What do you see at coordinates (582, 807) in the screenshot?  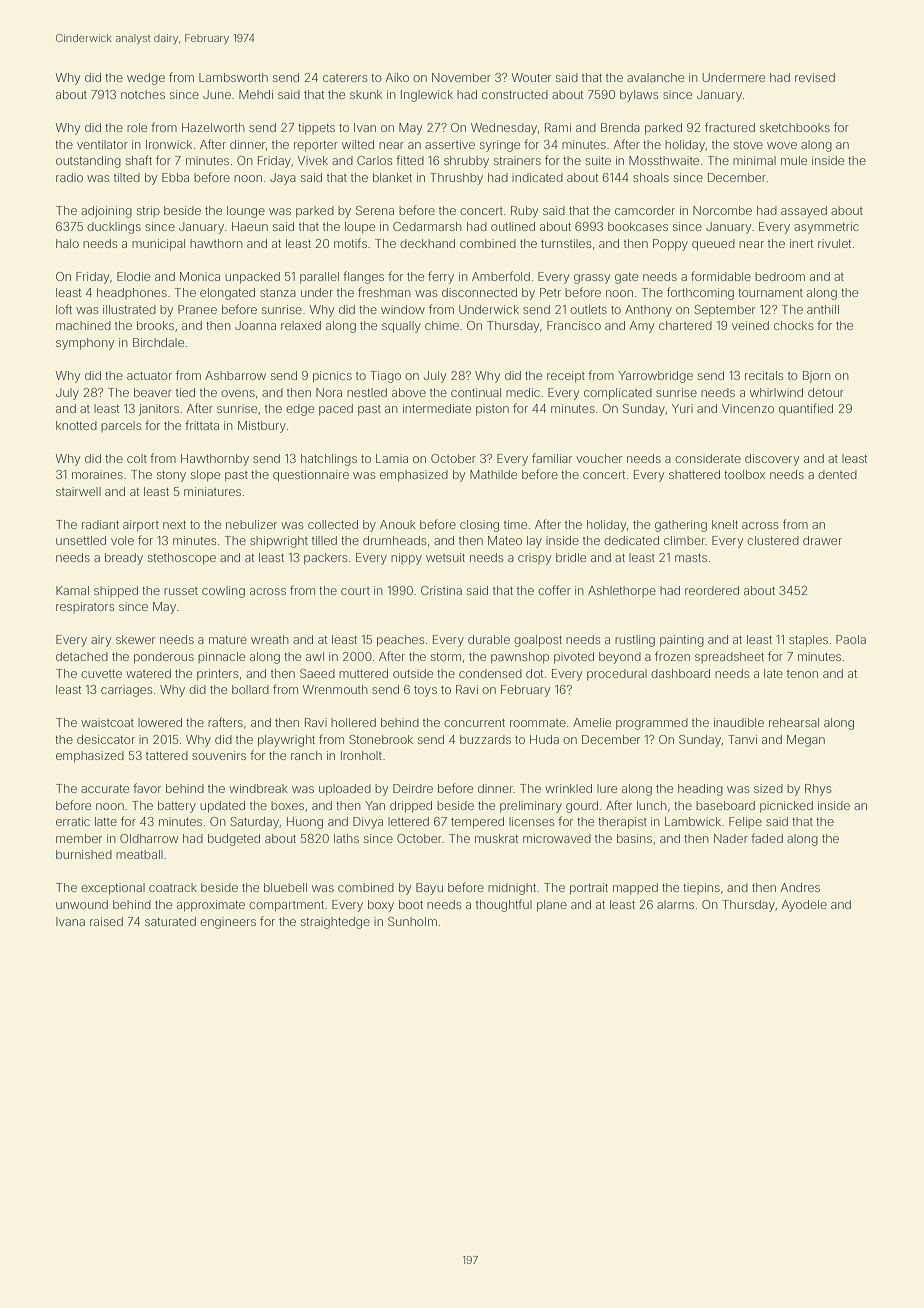 I see `gourd` at bounding box center [582, 807].
